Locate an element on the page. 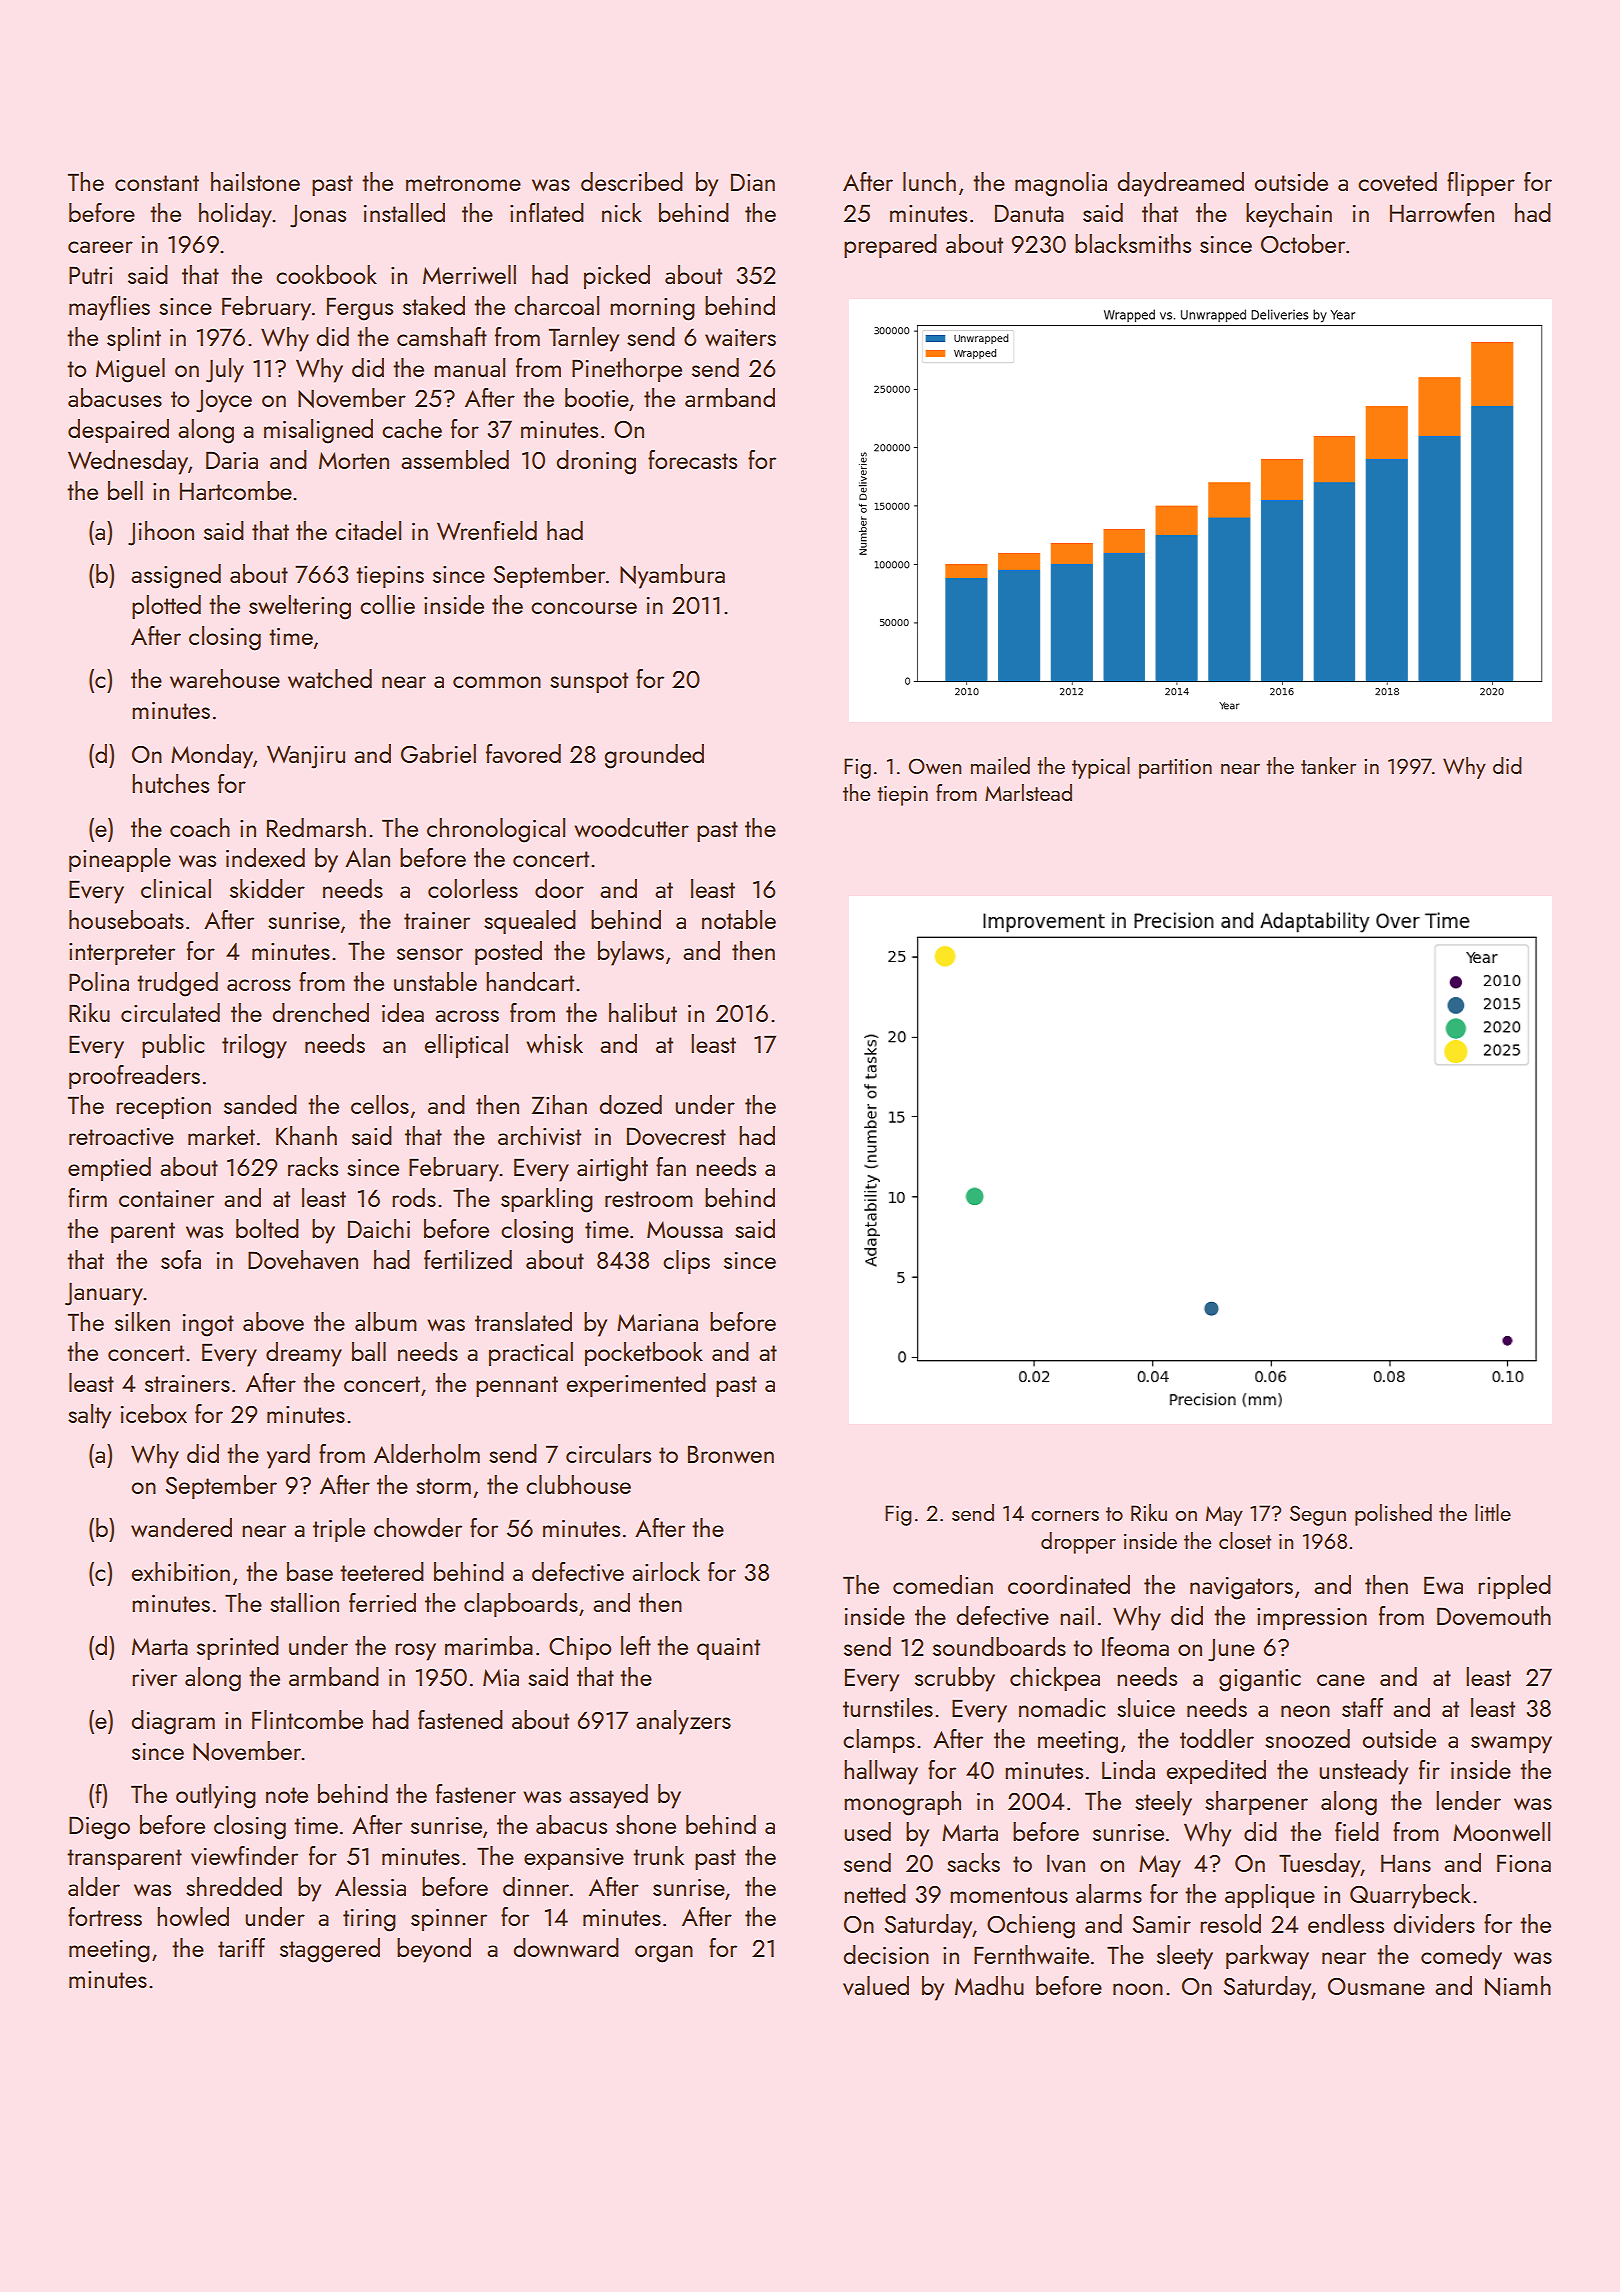  corners is located at coordinates (1065, 1516).
